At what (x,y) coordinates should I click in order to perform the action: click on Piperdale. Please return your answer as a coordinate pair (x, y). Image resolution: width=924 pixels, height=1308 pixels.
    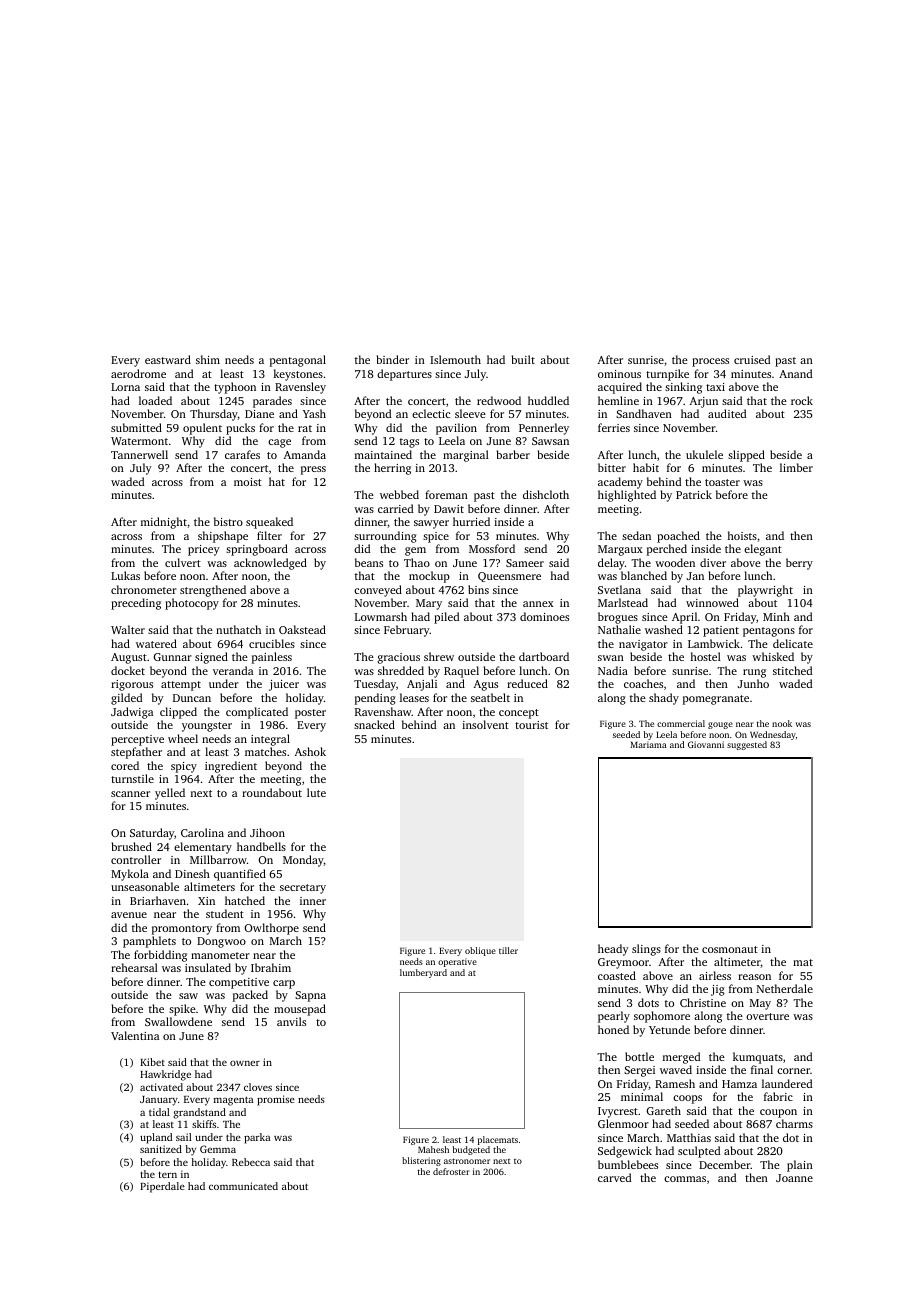
    Looking at the image, I should click on (162, 1187).
